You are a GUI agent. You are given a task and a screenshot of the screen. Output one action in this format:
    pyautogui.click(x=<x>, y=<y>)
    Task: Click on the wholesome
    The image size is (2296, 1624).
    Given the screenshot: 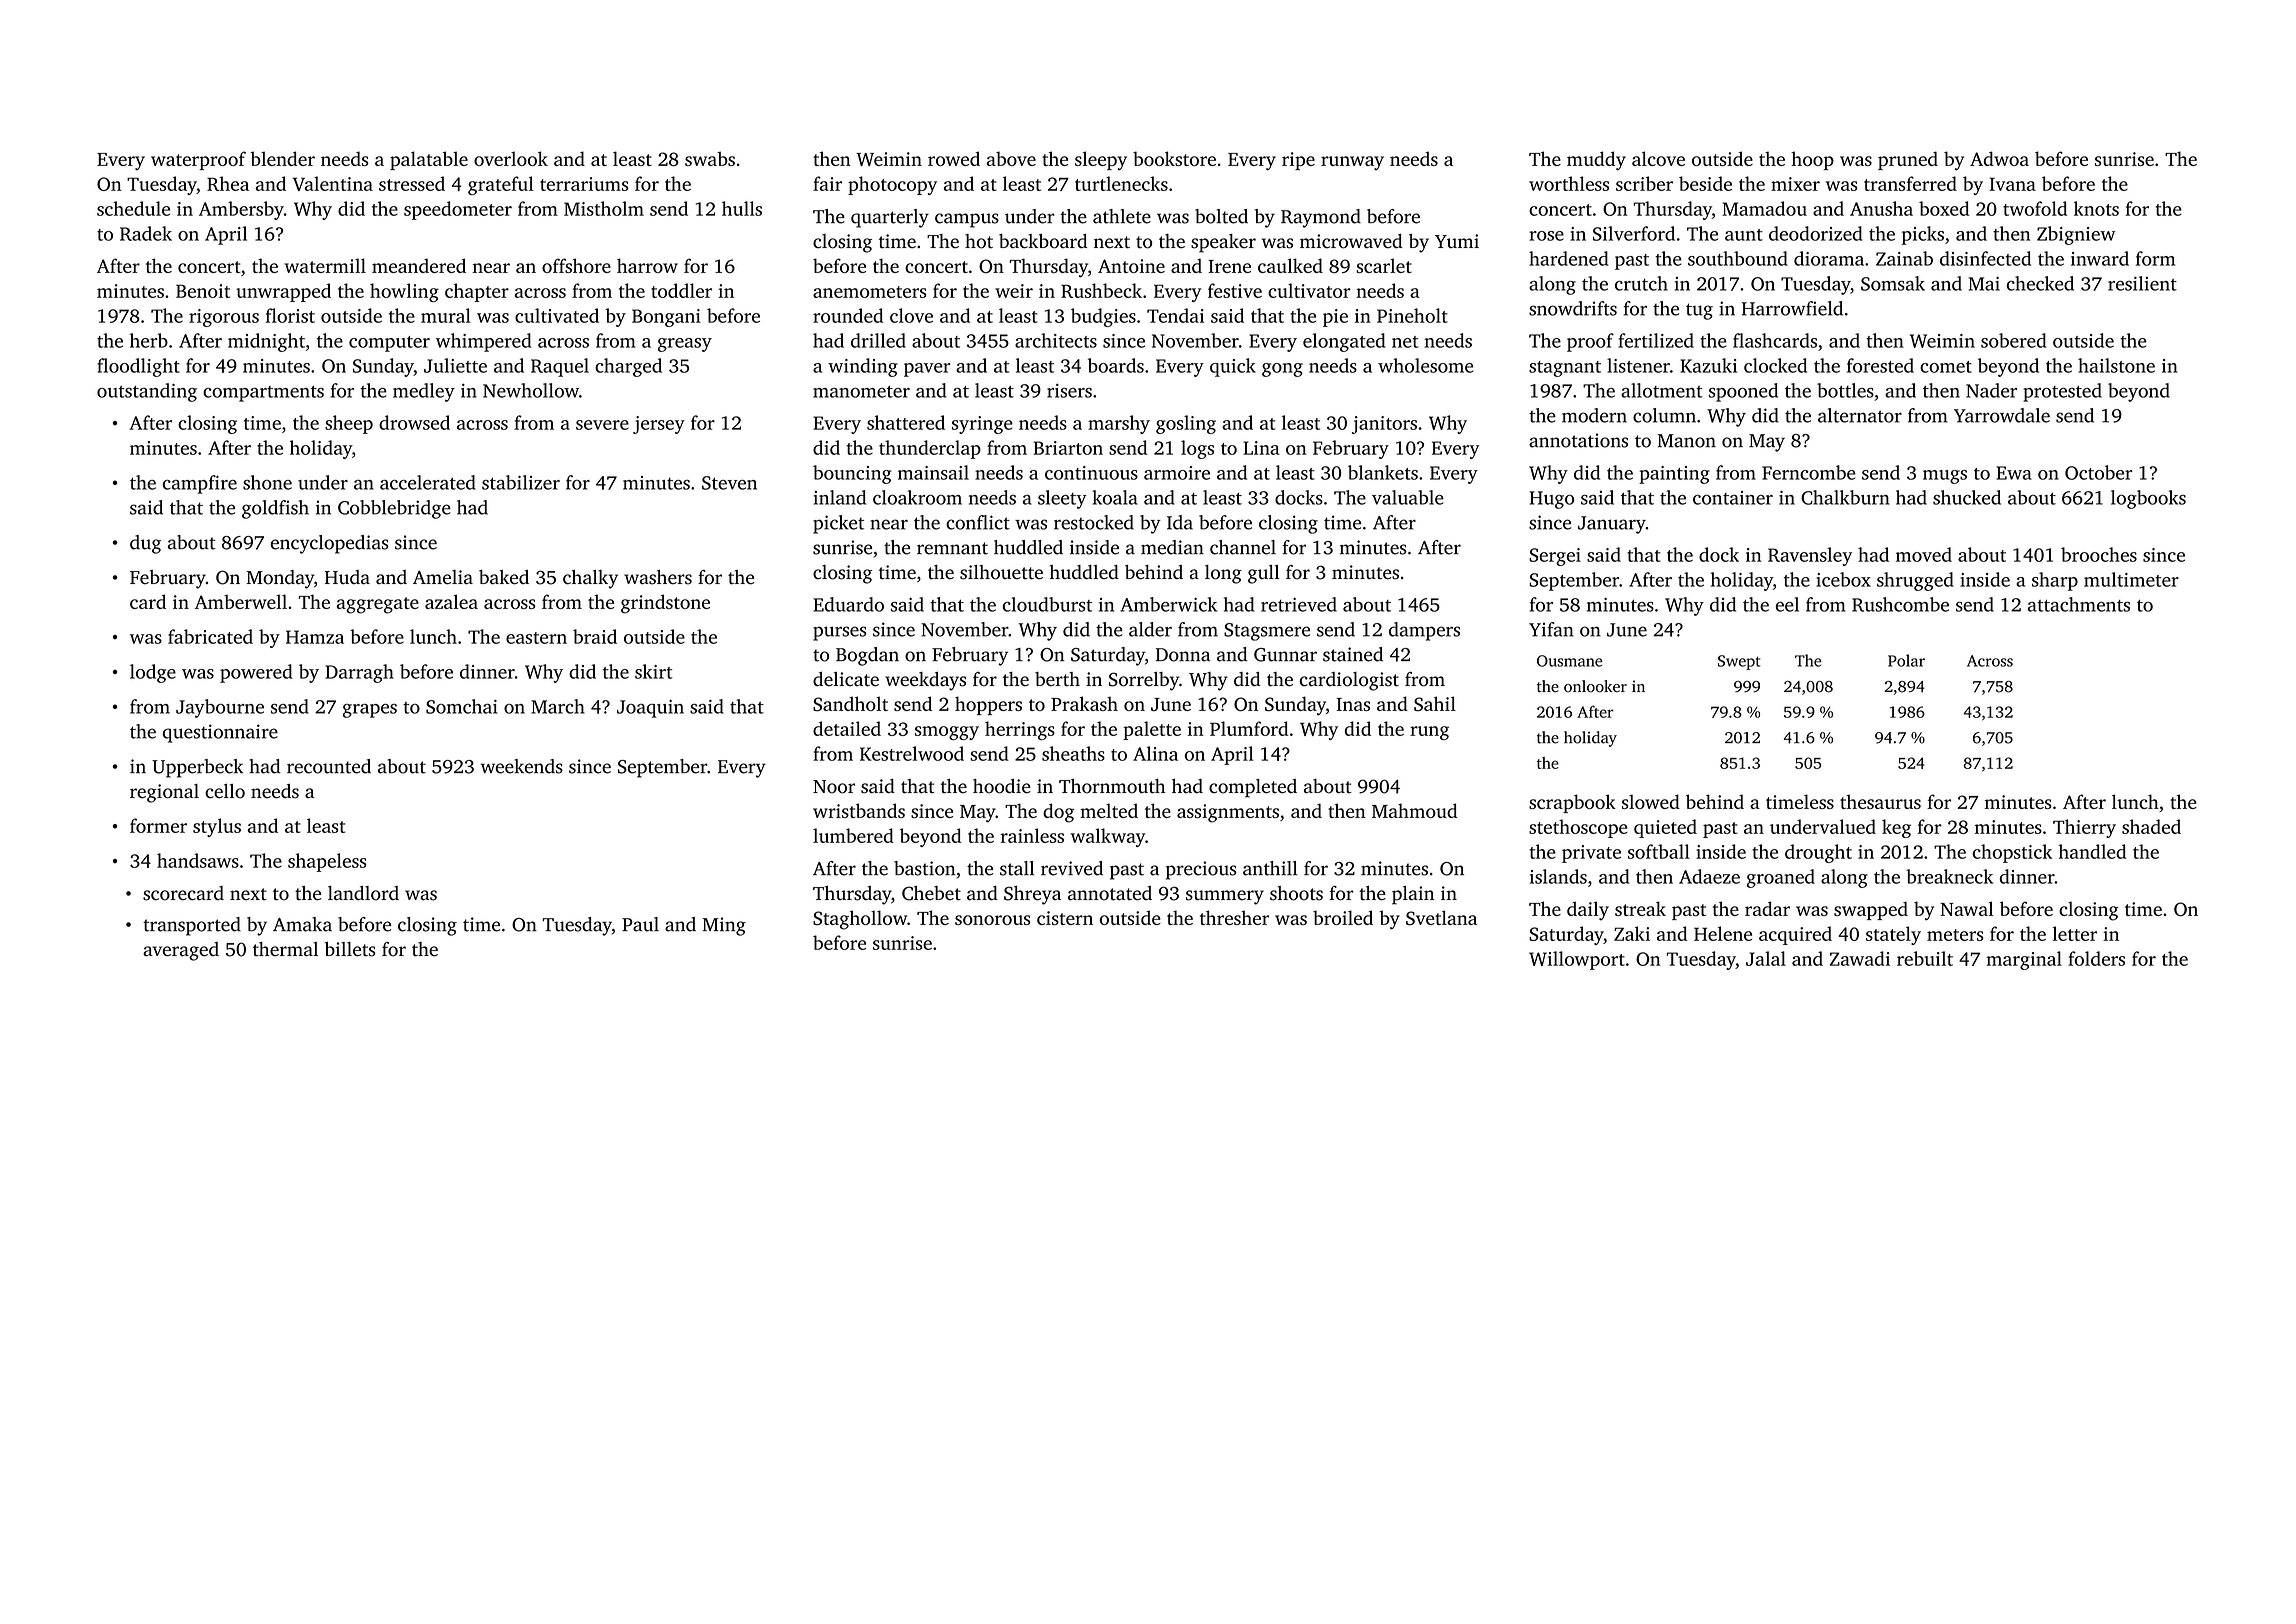 What is the action you would take?
    pyautogui.click(x=1426, y=365)
